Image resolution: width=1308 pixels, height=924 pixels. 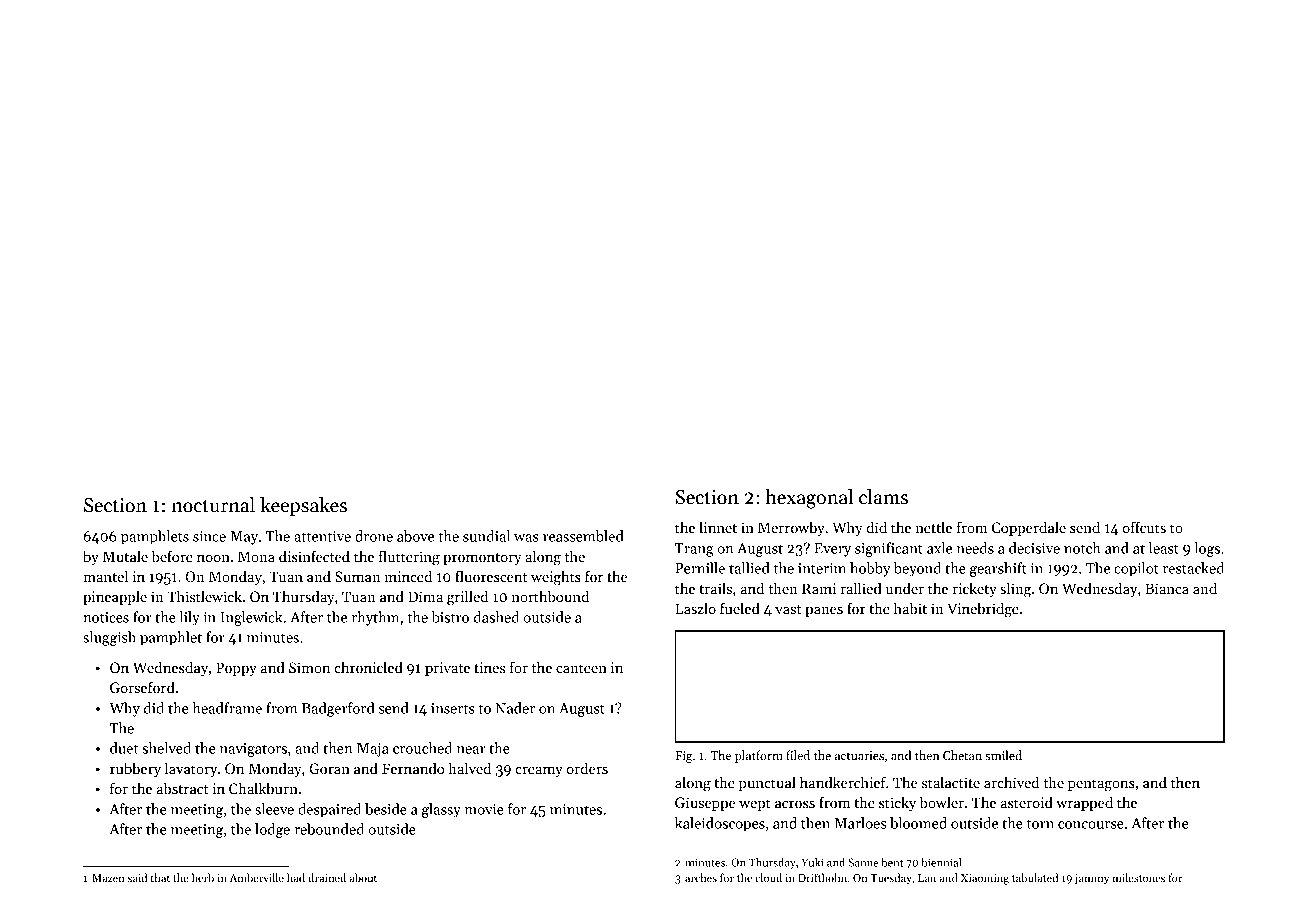 I want to click on hexagonal, so click(x=809, y=499).
